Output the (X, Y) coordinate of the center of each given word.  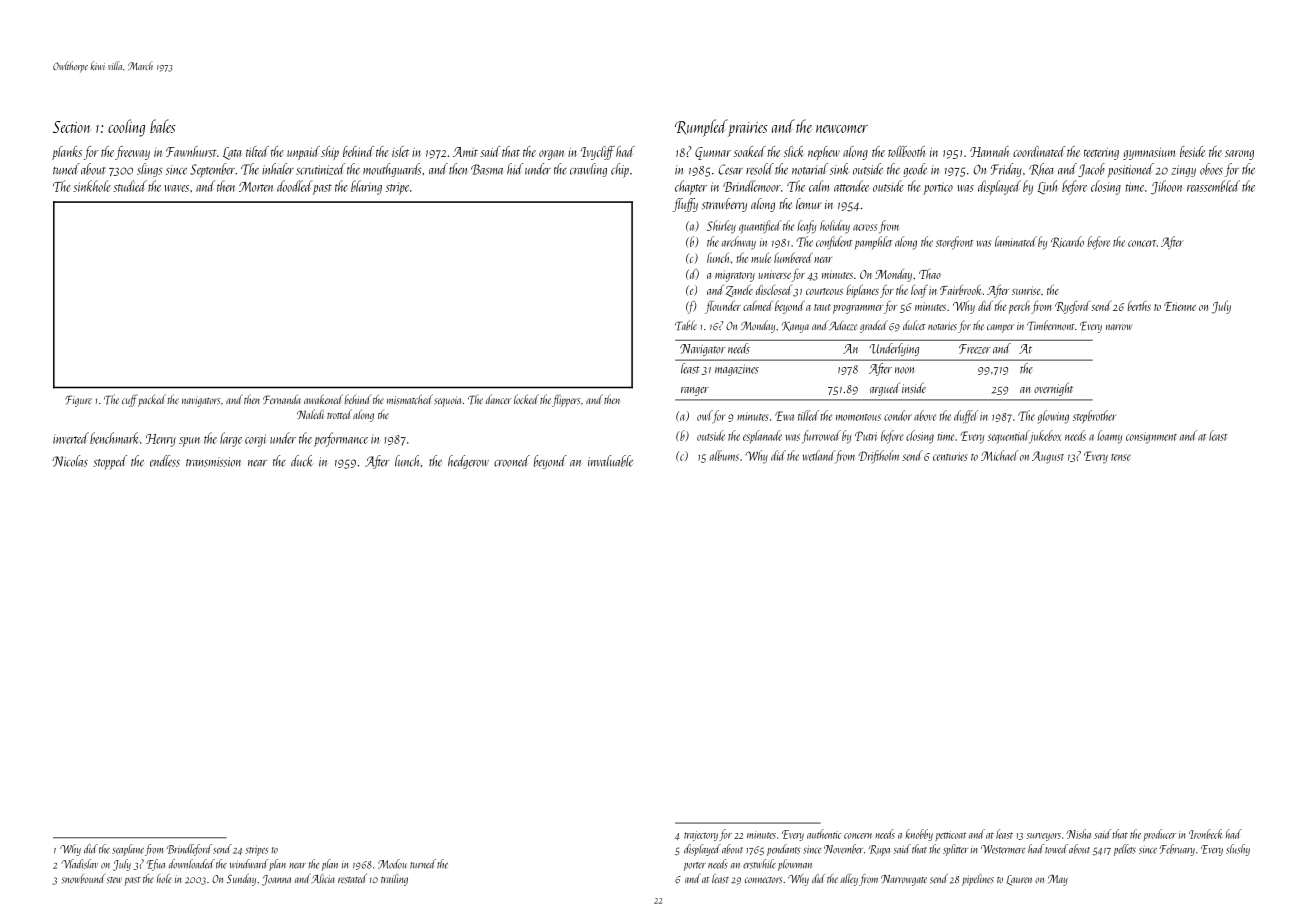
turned (423, 864)
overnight (1053, 389)
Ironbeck (1205, 834)
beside (1192, 151)
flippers (566, 400)
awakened (323, 399)
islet (400, 151)
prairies (748, 129)
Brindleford (189, 850)
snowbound (83, 879)
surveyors (1043, 837)
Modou (392, 864)
